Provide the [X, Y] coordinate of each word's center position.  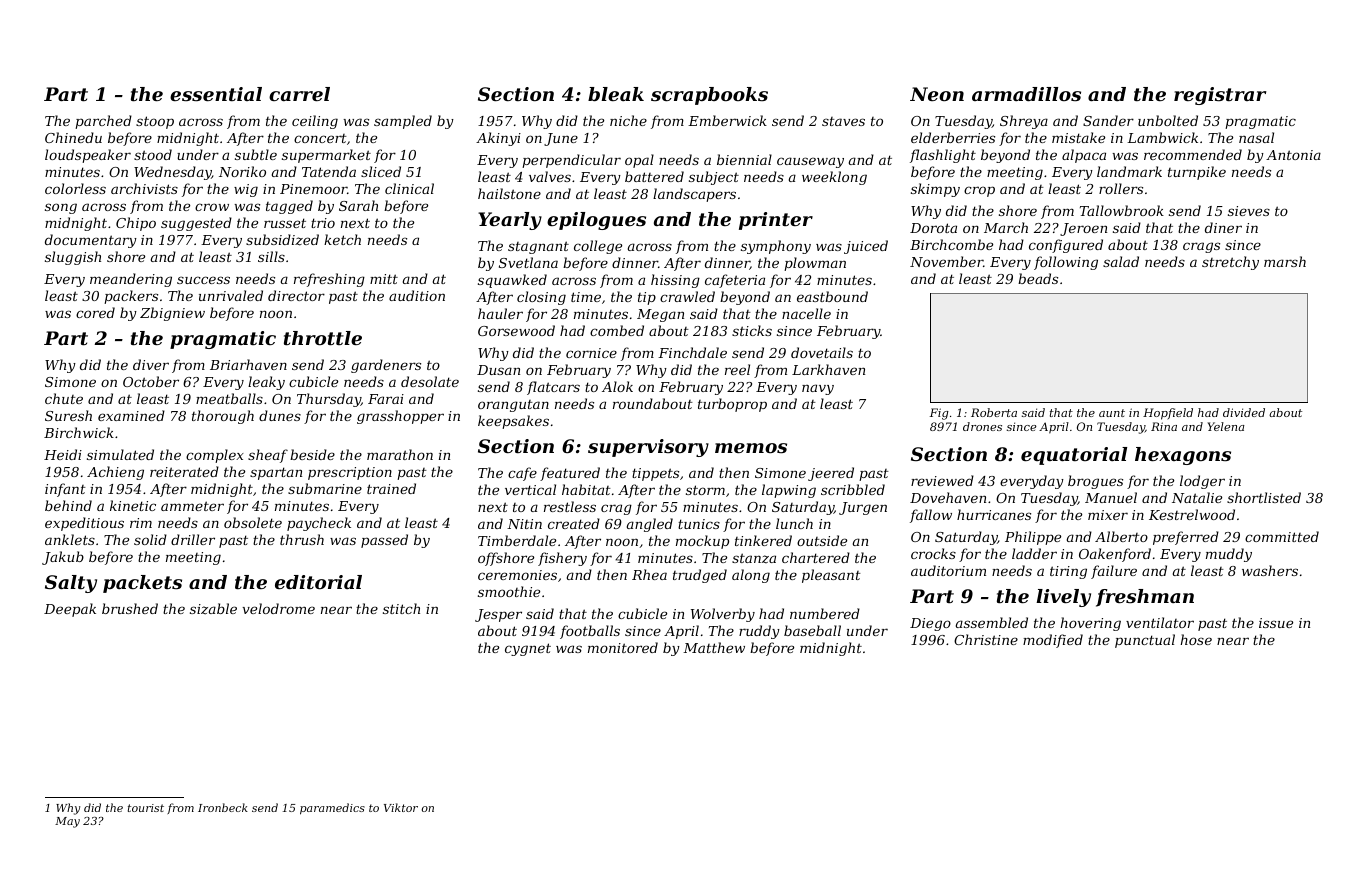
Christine [986, 639]
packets [142, 584]
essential [216, 94]
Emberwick [727, 120]
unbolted [1168, 120]
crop [979, 191]
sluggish [73, 258]
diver [151, 364]
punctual [1145, 641]
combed [617, 330]
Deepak [70, 610]
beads [1038, 278]
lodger [1202, 482]
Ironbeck [223, 807]
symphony [776, 247]
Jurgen [863, 508]
